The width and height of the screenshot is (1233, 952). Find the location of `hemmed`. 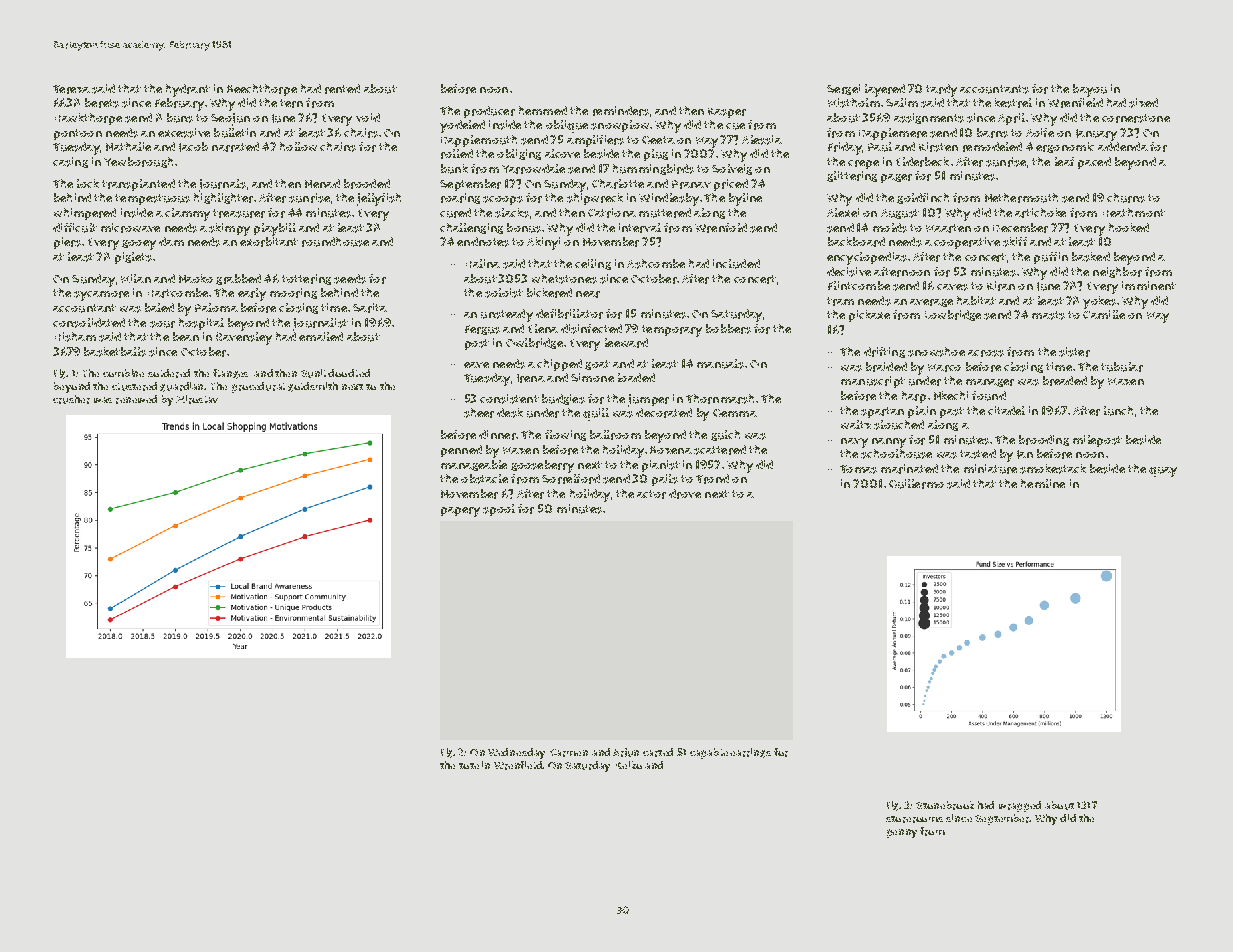

hemmed is located at coordinates (543, 110).
